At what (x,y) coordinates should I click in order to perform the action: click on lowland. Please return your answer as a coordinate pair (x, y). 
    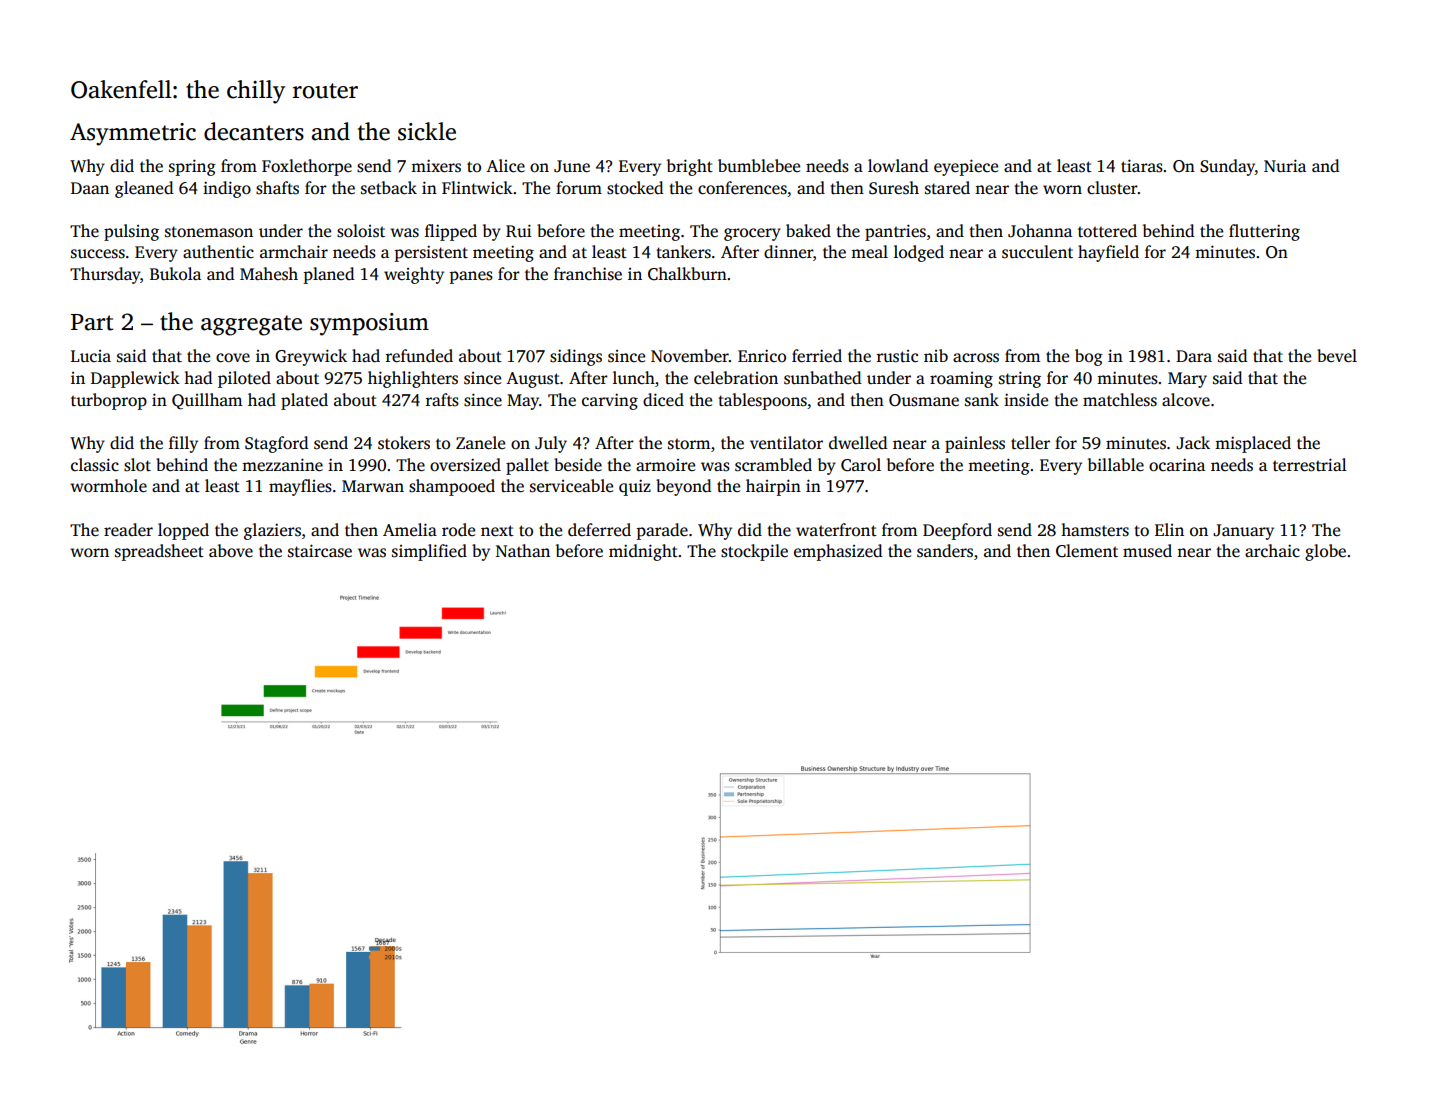
    Looking at the image, I should click on (898, 166).
